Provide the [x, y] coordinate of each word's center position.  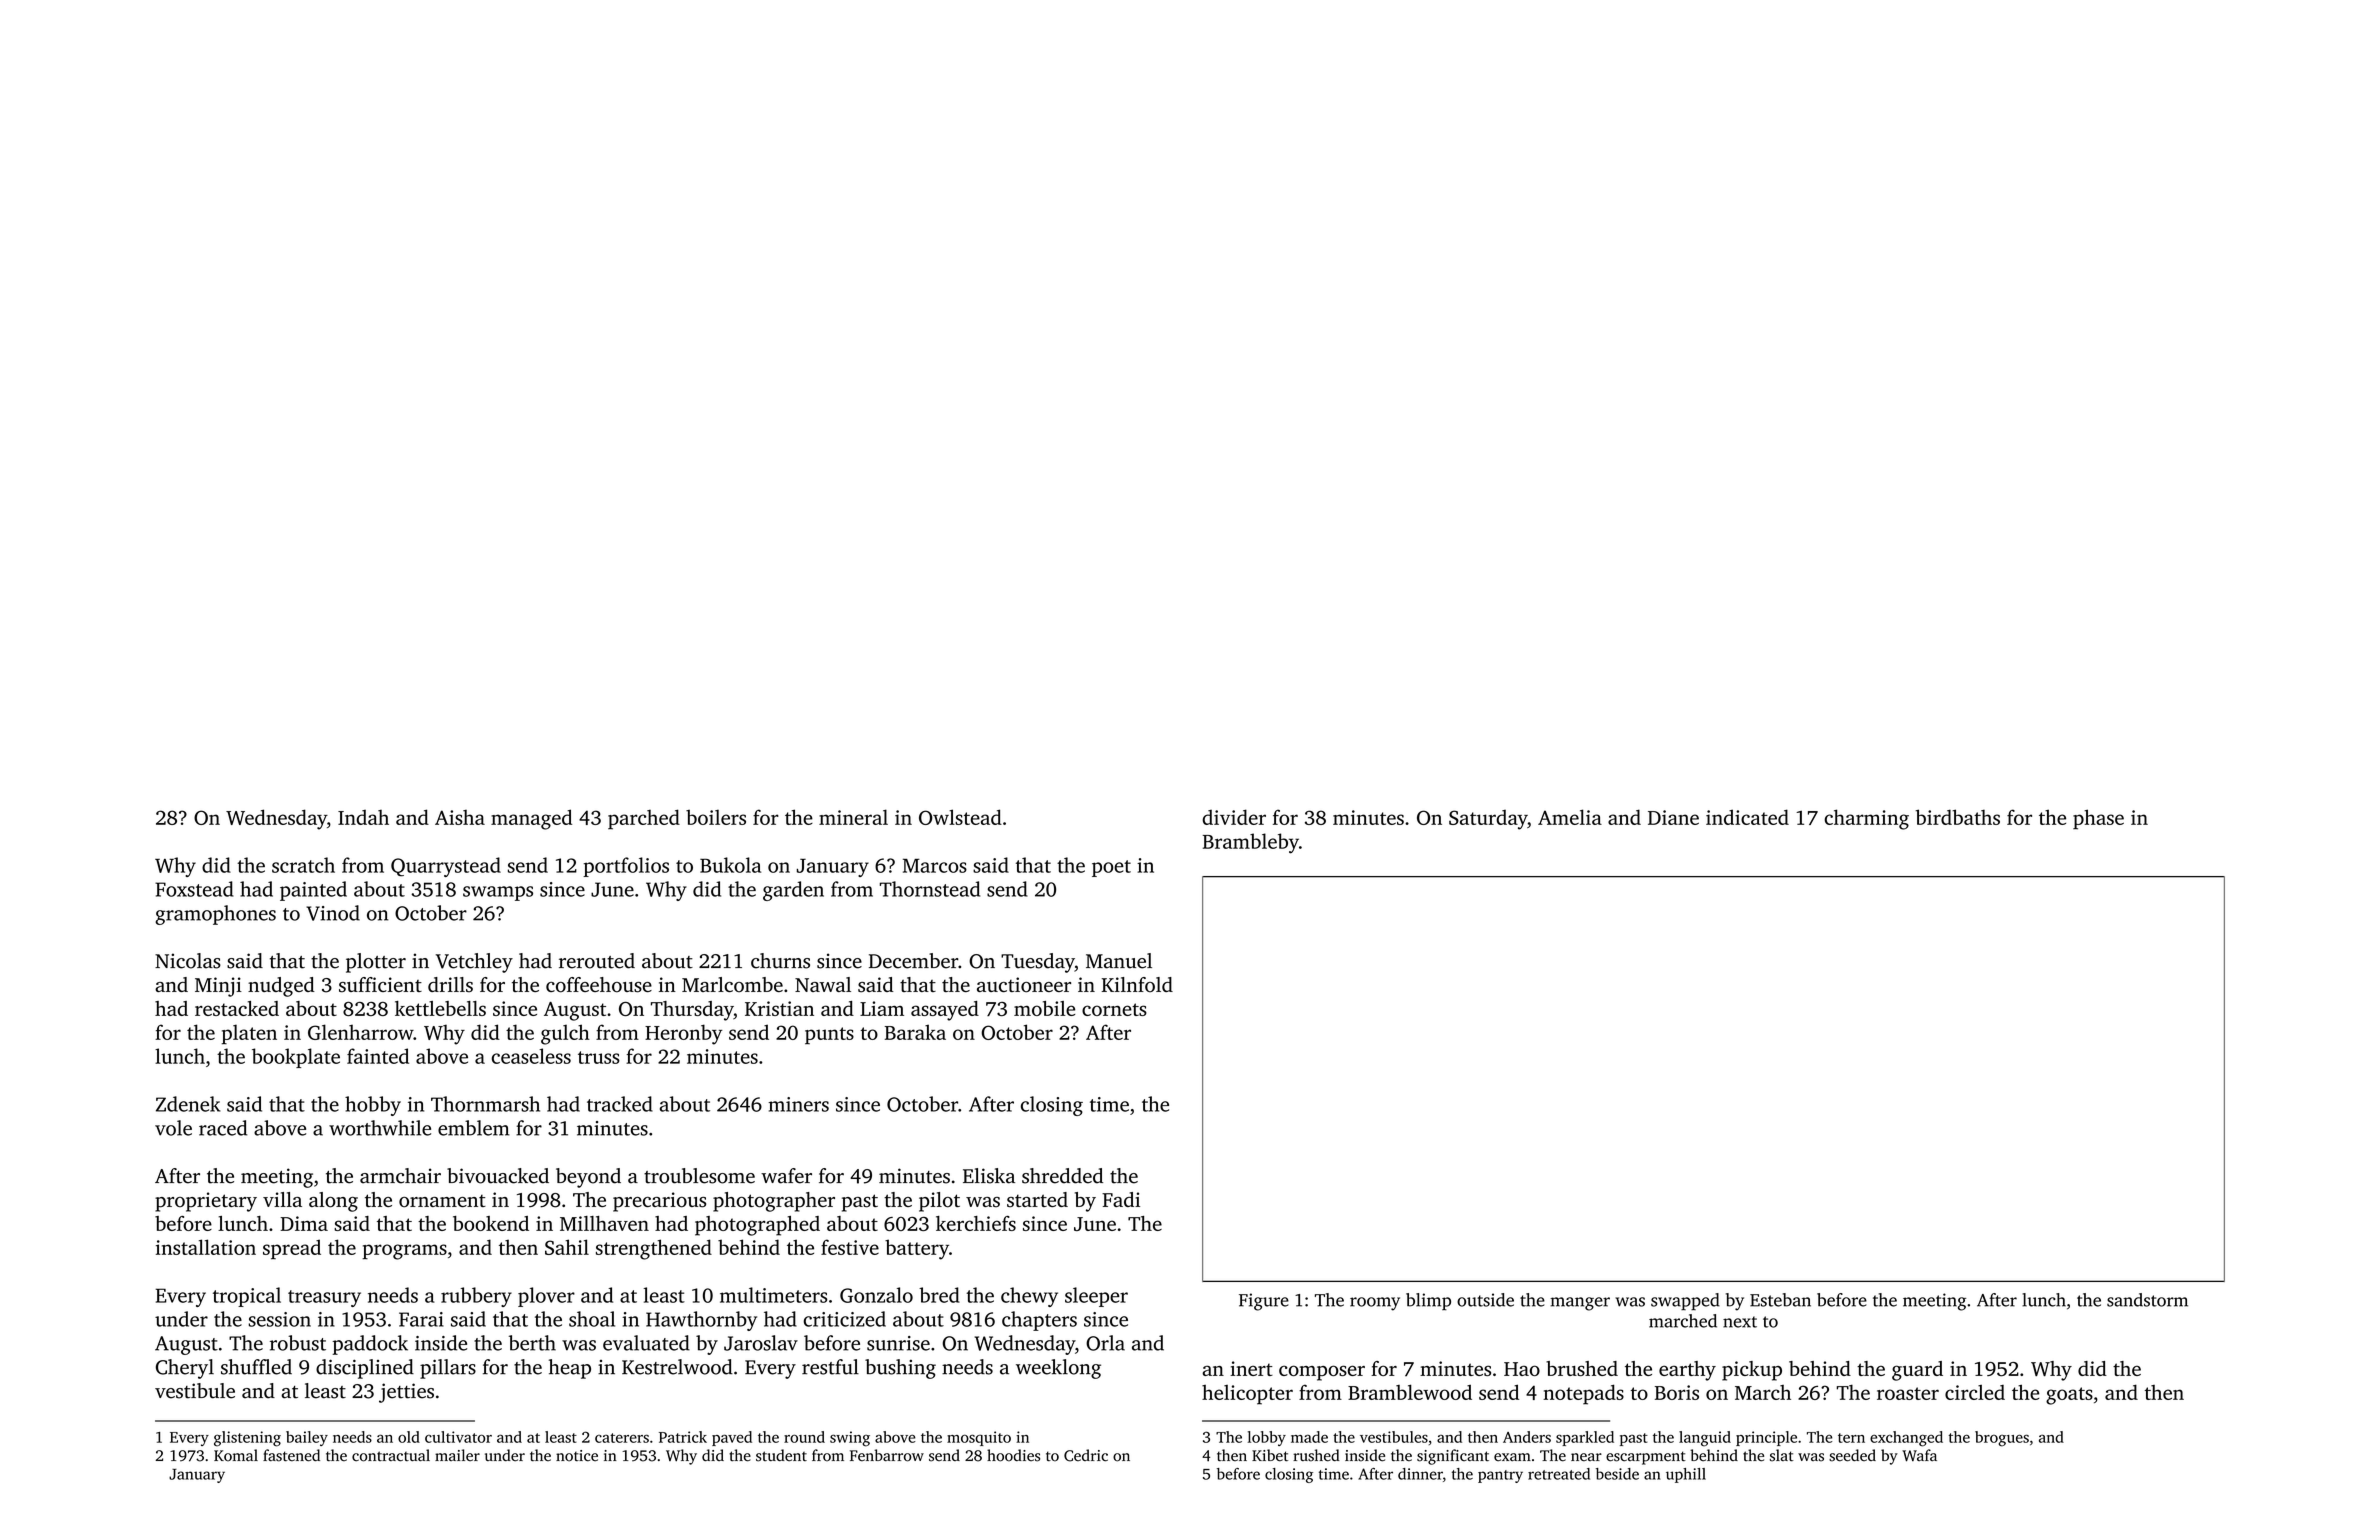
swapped [1685, 1301]
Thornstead [930, 889]
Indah [363, 817]
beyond [588, 1178]
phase [2098, 819]
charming [1866, 819]
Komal [236, 1455]
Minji [218, 987]
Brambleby [1251, 843]
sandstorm [2147, 1300]
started [1037, 1200]
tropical [247, 1297]
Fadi [1121, 1199]
